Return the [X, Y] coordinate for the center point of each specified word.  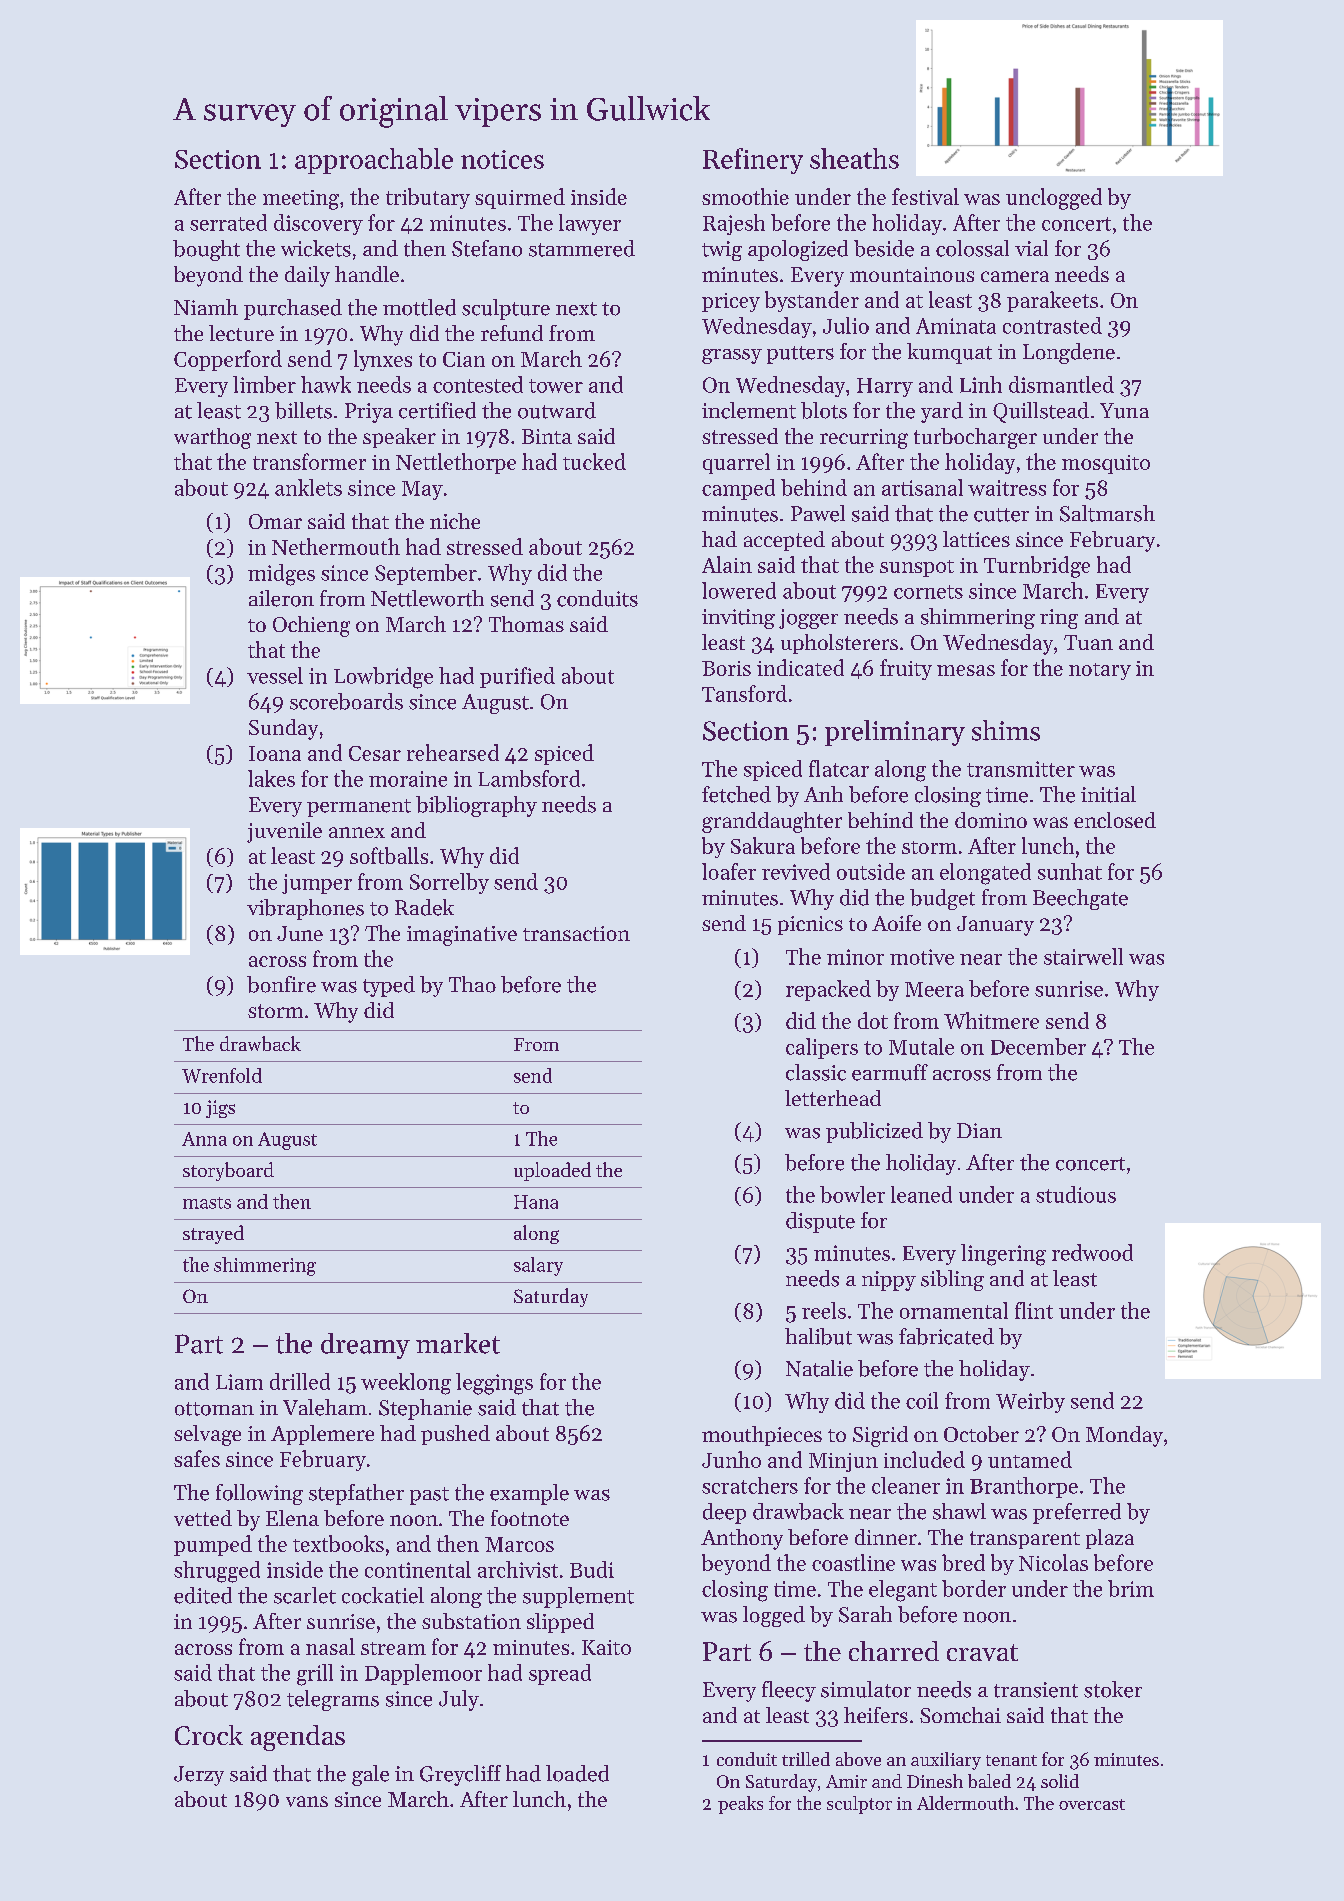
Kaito [606, 1647]
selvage [207, 1435]
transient [1036, 1690]
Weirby [1030, 1402]
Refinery [753, 161]
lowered [739, 590]
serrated [228, 222]
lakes [271, 778]
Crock [209, 1735]
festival [925, 196]
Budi [592, 1569]
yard [942, 412]
